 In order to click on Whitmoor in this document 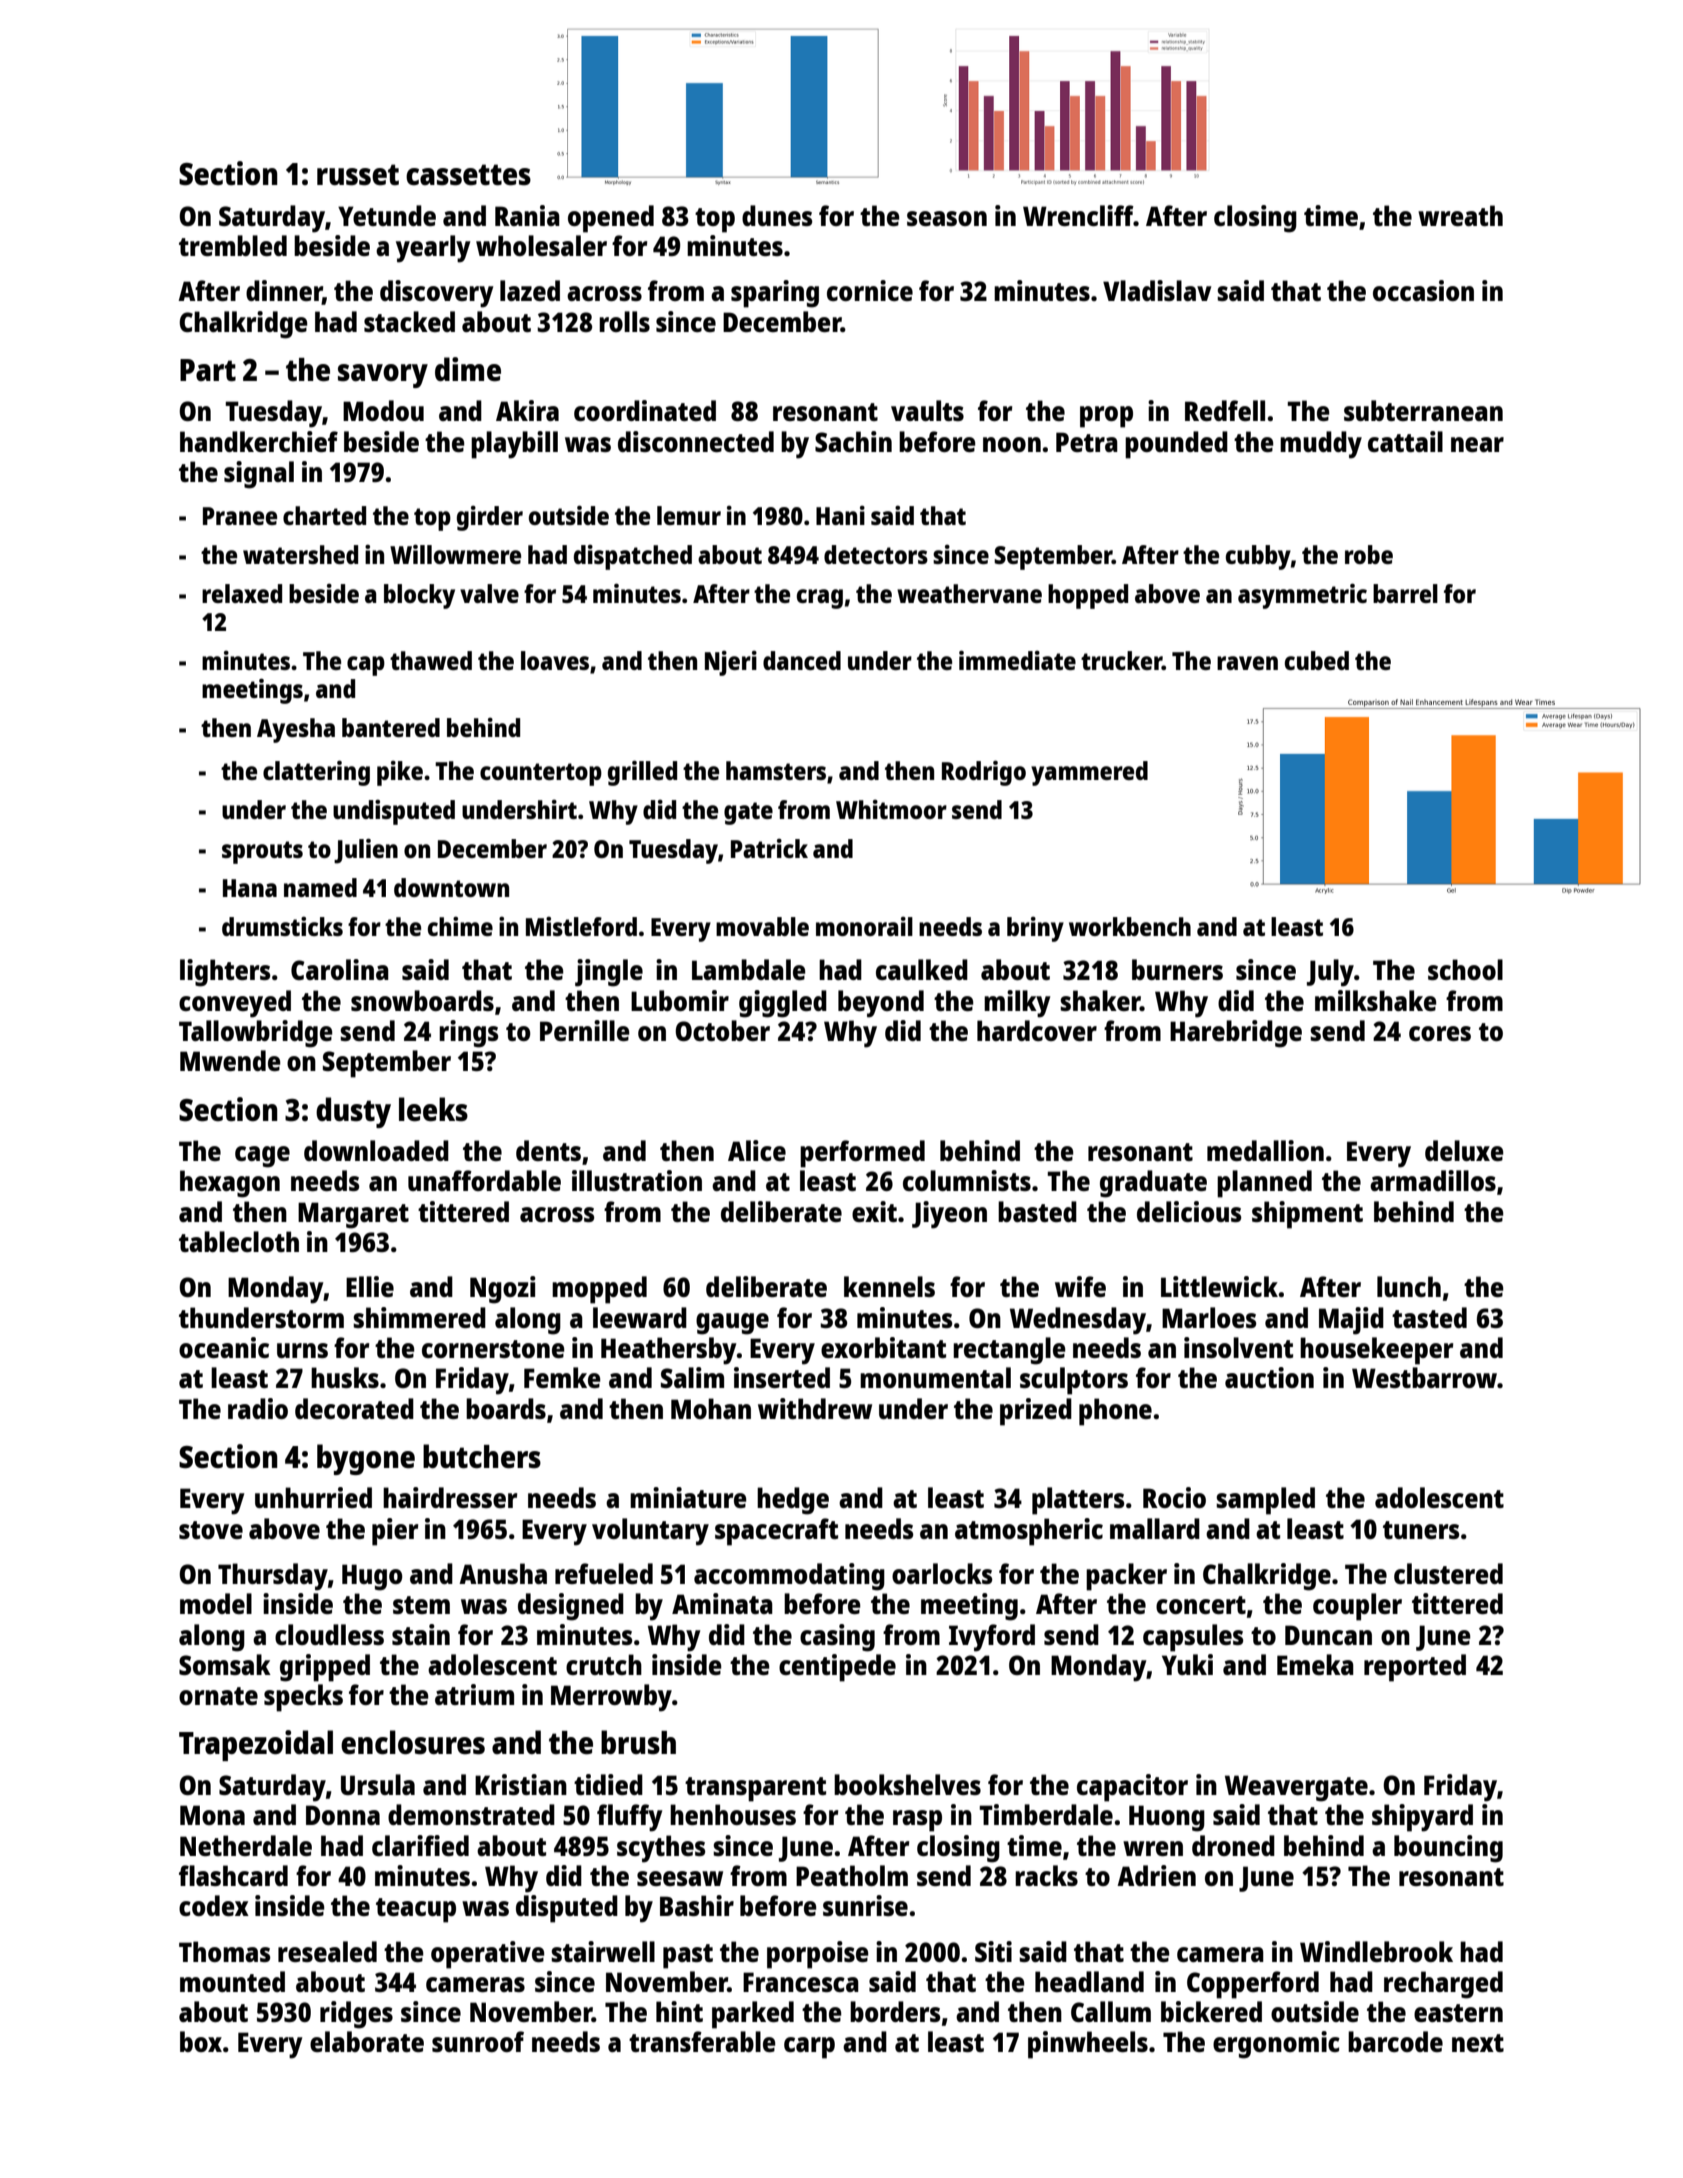, I will do `click(891, 809)`.
